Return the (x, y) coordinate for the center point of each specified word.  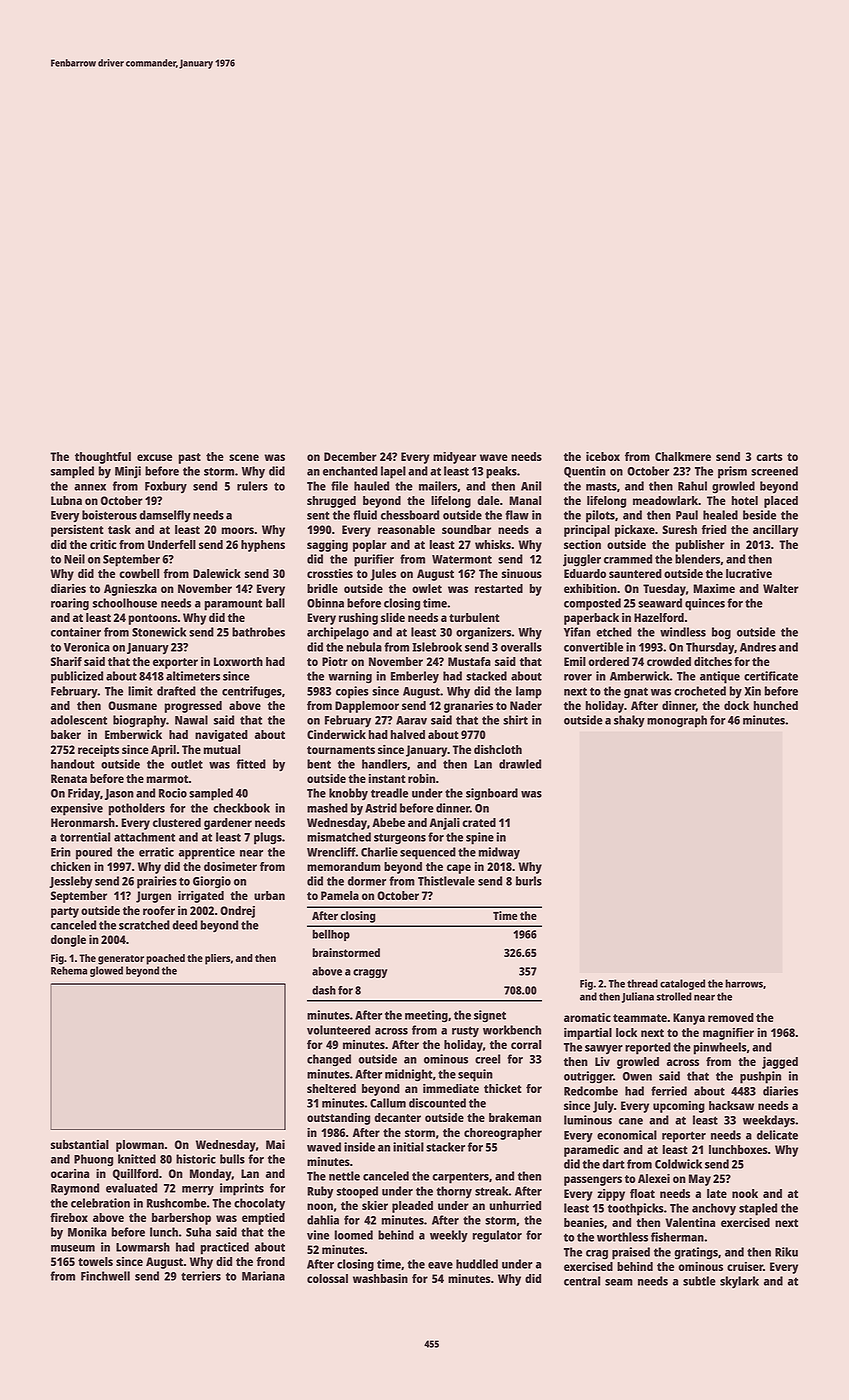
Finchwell (105, 1276)
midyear (454, 458)
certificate (771, 676)
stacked (486, 676)
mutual (221, 749)
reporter (684, 1137)
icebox (603, 456)
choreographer (503, 1134)
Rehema (69, 970)
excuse (154, 457)
